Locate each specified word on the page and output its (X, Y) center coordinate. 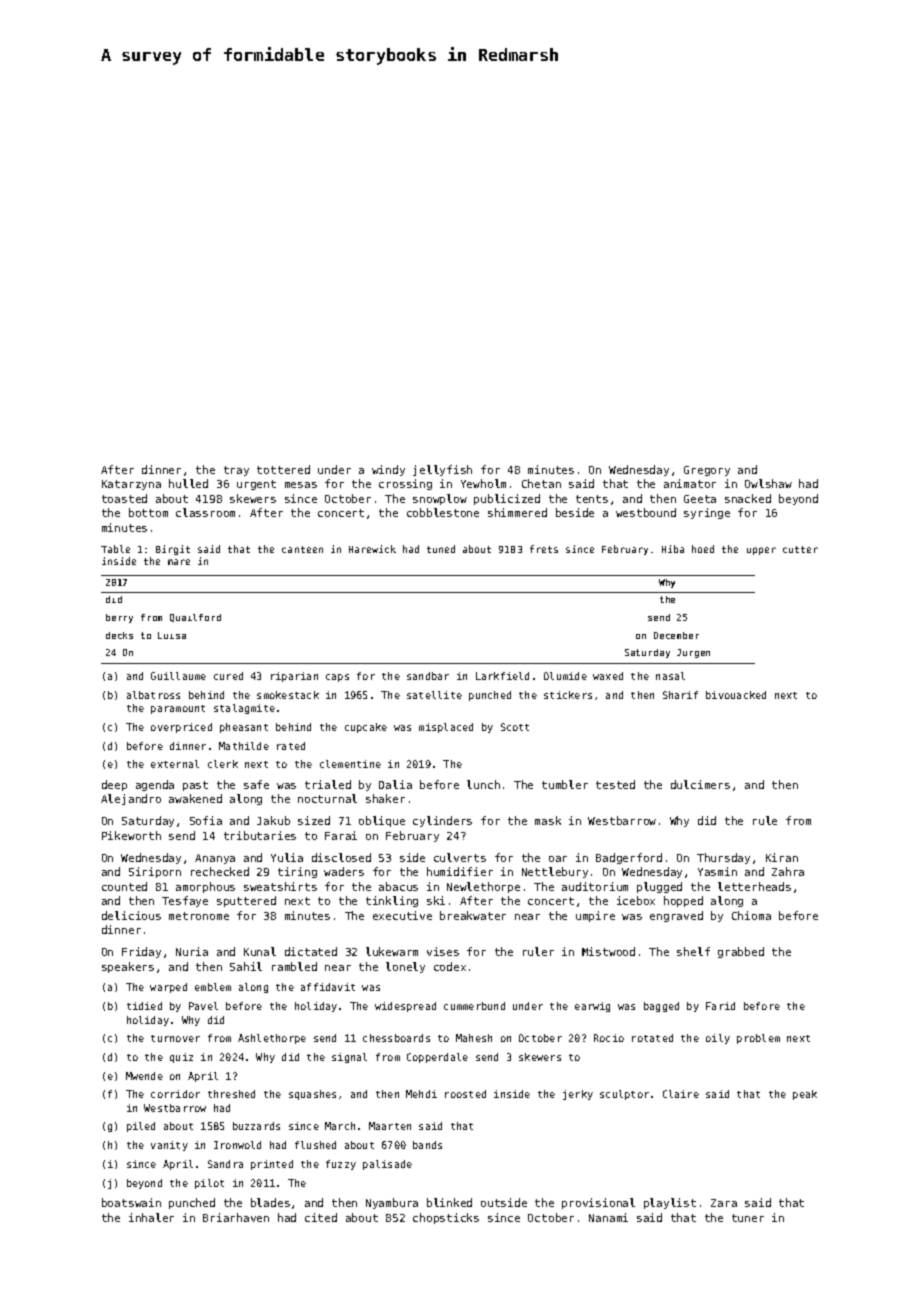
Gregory (707, 471)
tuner (748, 1218)
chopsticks (446, 1218)
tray (236, 471)
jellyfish (442, 470)
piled (141, 1127)
